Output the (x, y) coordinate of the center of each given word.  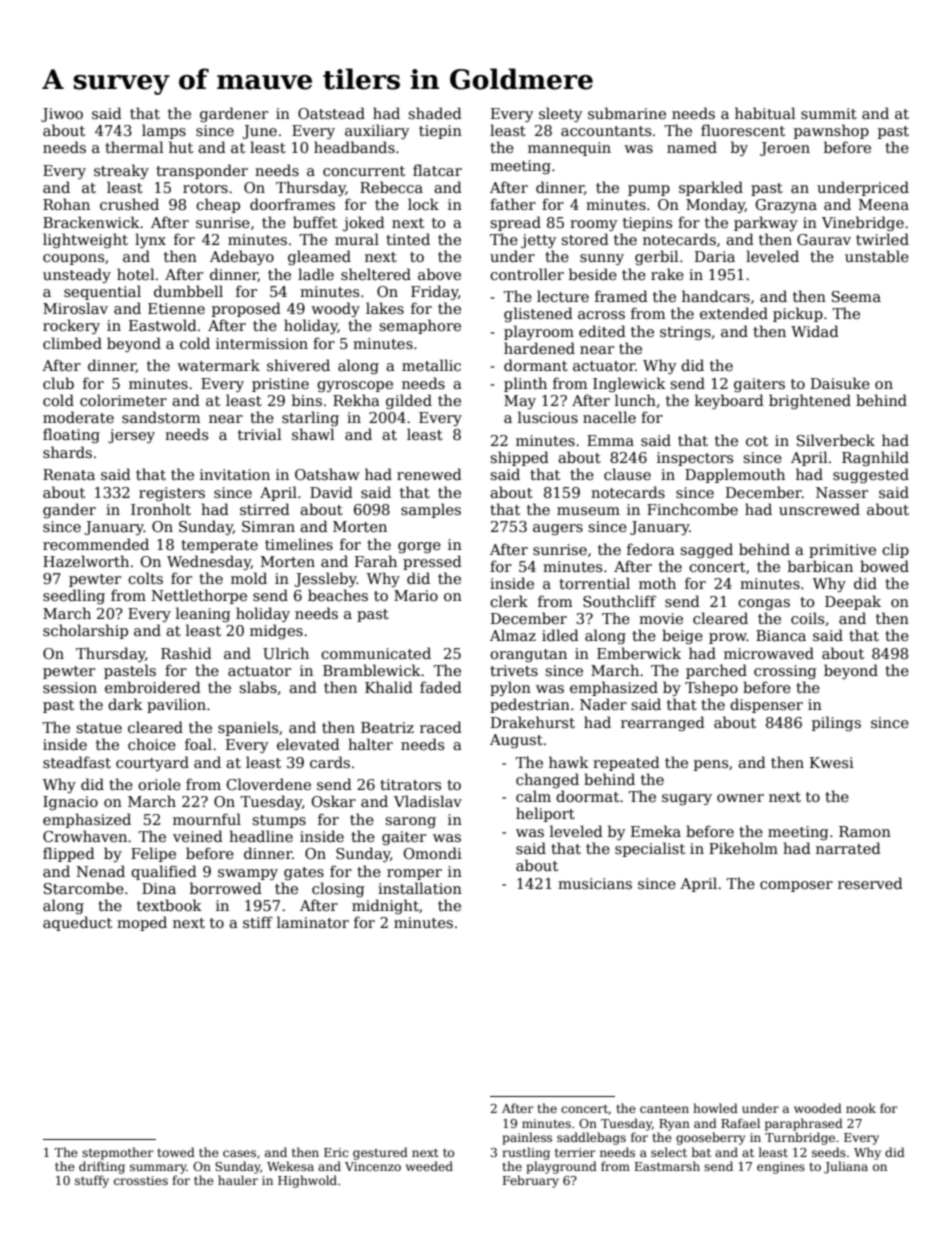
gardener (234, 114)
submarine (627, 113)
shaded (435, 113)
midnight (385, 906)
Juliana (846, 1167)
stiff (258, 922)
